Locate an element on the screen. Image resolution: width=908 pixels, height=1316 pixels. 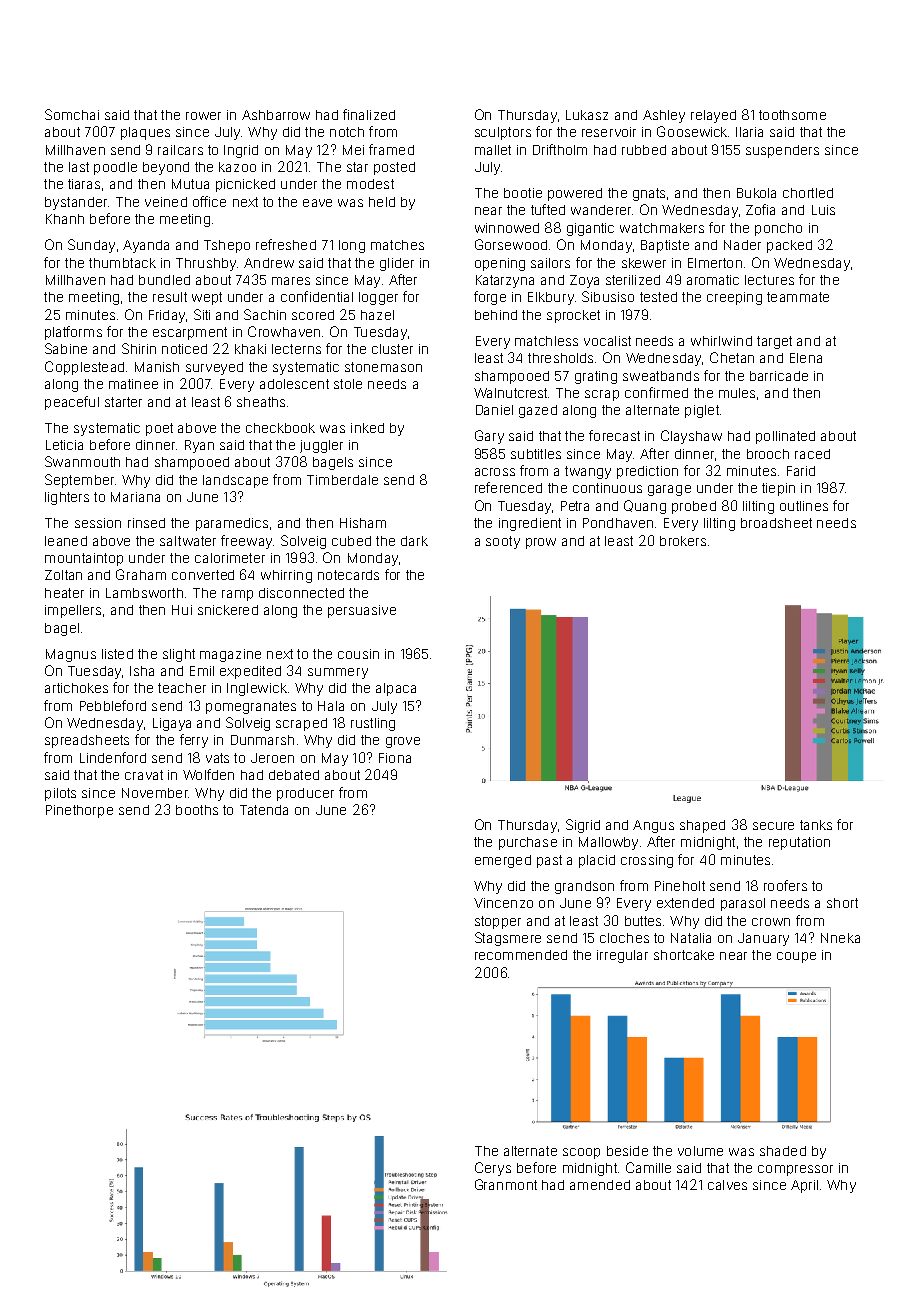
calves is located at coordinates (727, 1185).
